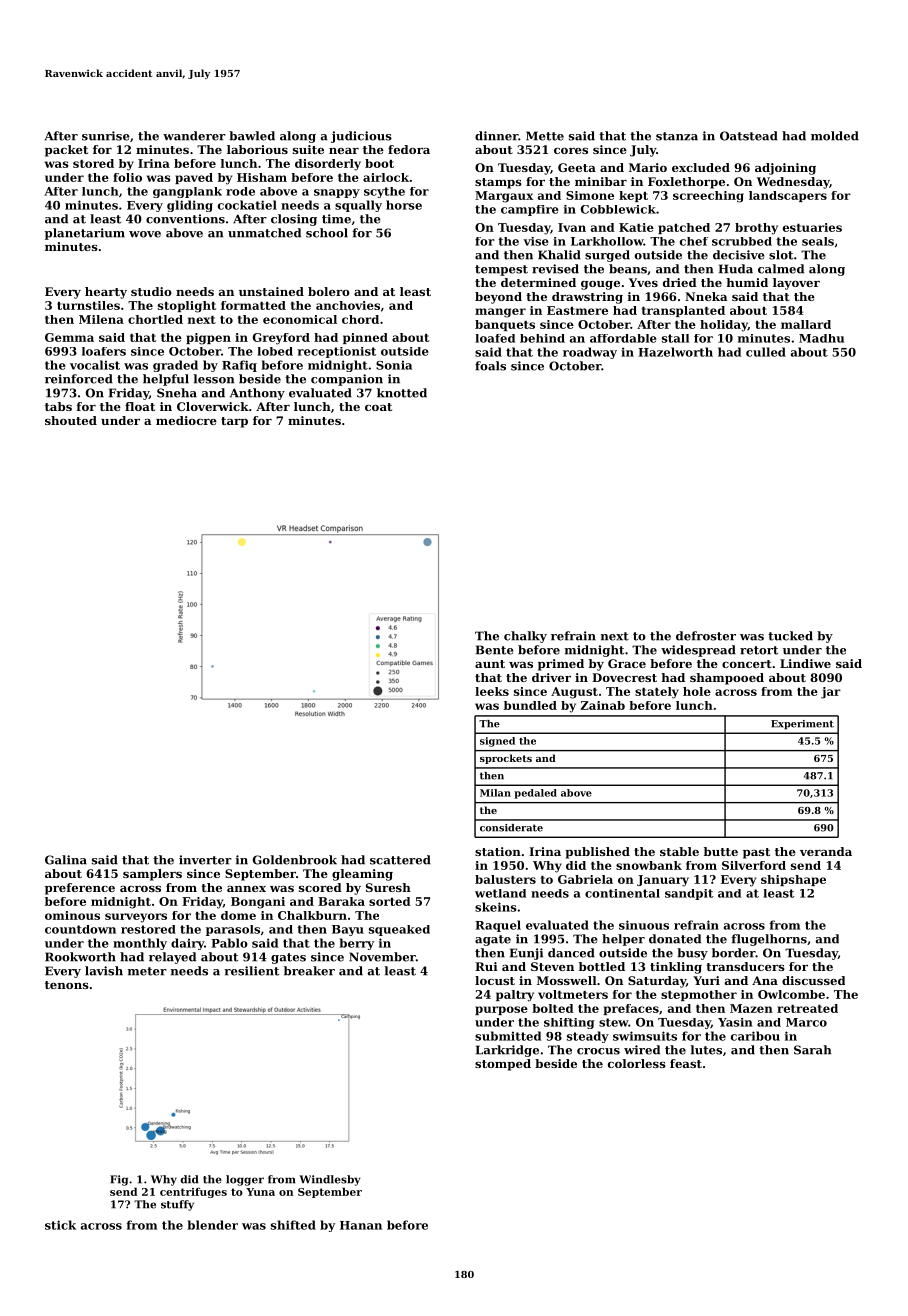 The height and width of the screenshot is (1316, 908). What do you see at coordinates (747, 282) in the screenshot?
I see `humid` at bounding box center [747, 282].
